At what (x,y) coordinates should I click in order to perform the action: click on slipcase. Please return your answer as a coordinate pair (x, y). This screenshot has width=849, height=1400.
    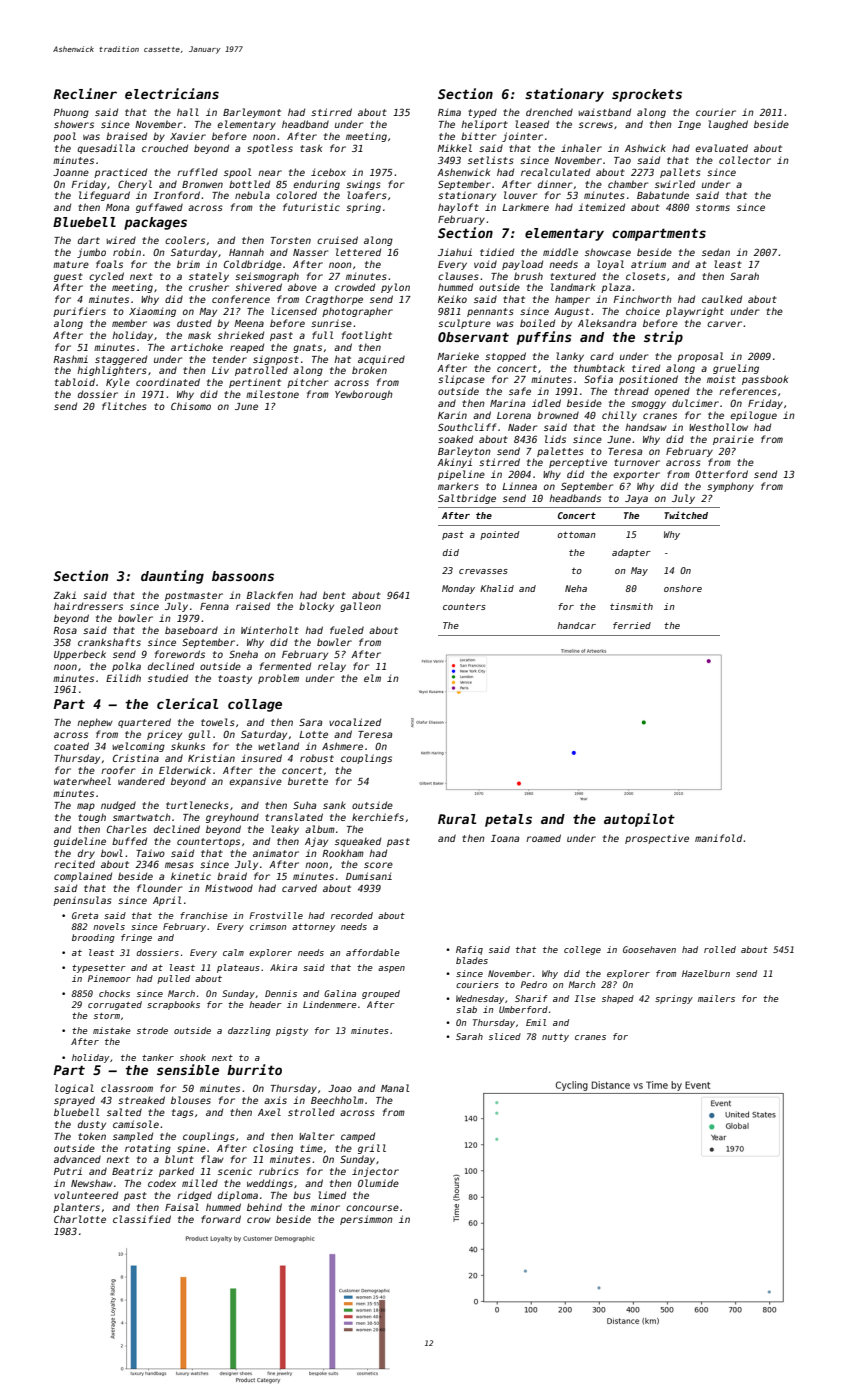
    Looking at the image, I should click on (461, 380).
